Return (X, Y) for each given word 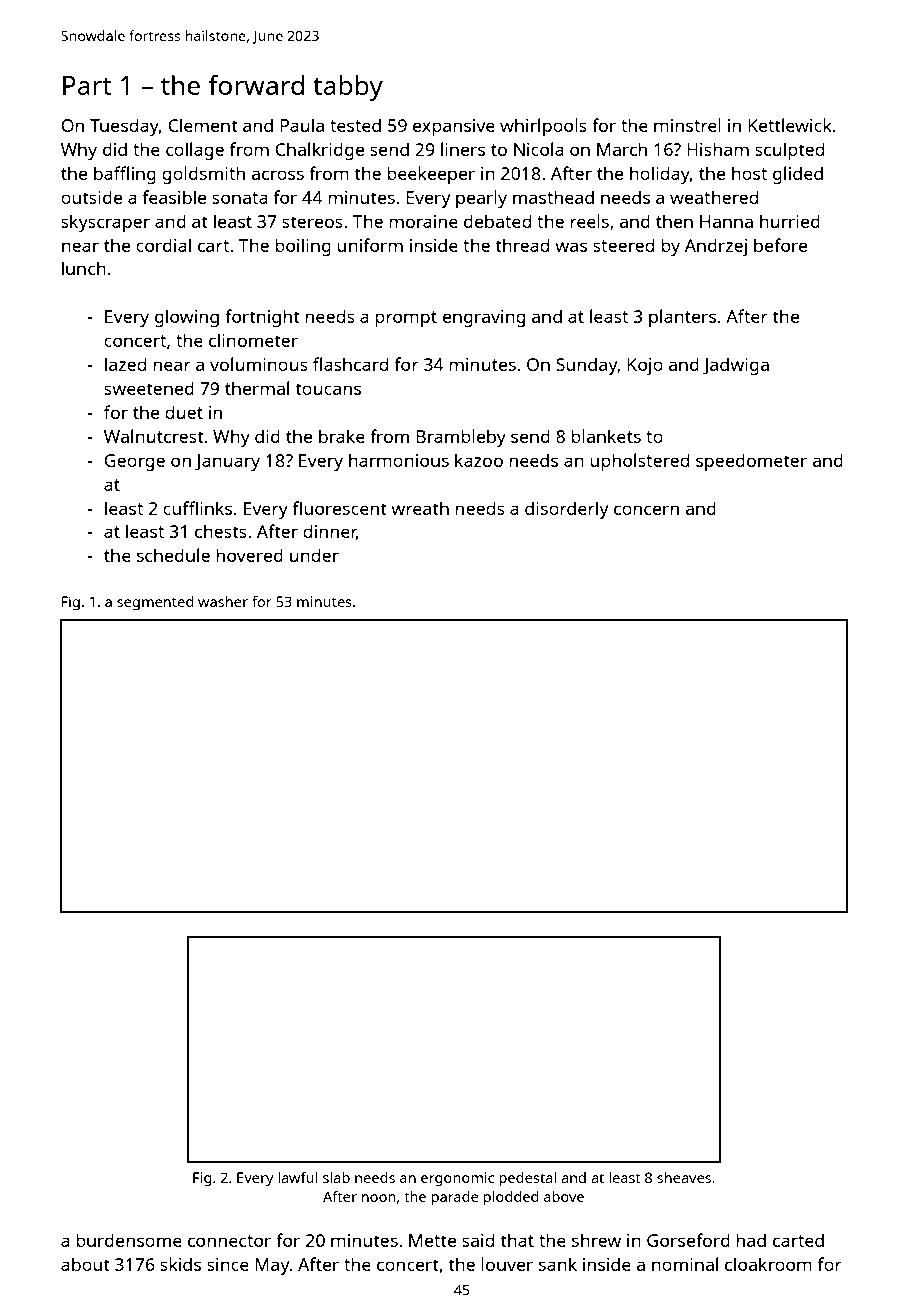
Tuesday (124, 127)
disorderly (566, 510)
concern (646, 510)
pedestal (527, 1179)
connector (229, 1241)
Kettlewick (790, 125)
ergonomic (457, 1179)
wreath (420, 508)
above (564, 1196)
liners (463, 149)
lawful (298, 1177)
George (134, 462)
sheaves (684, 1177)
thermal (257, 388)
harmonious (399, 460)
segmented (155, 603)
